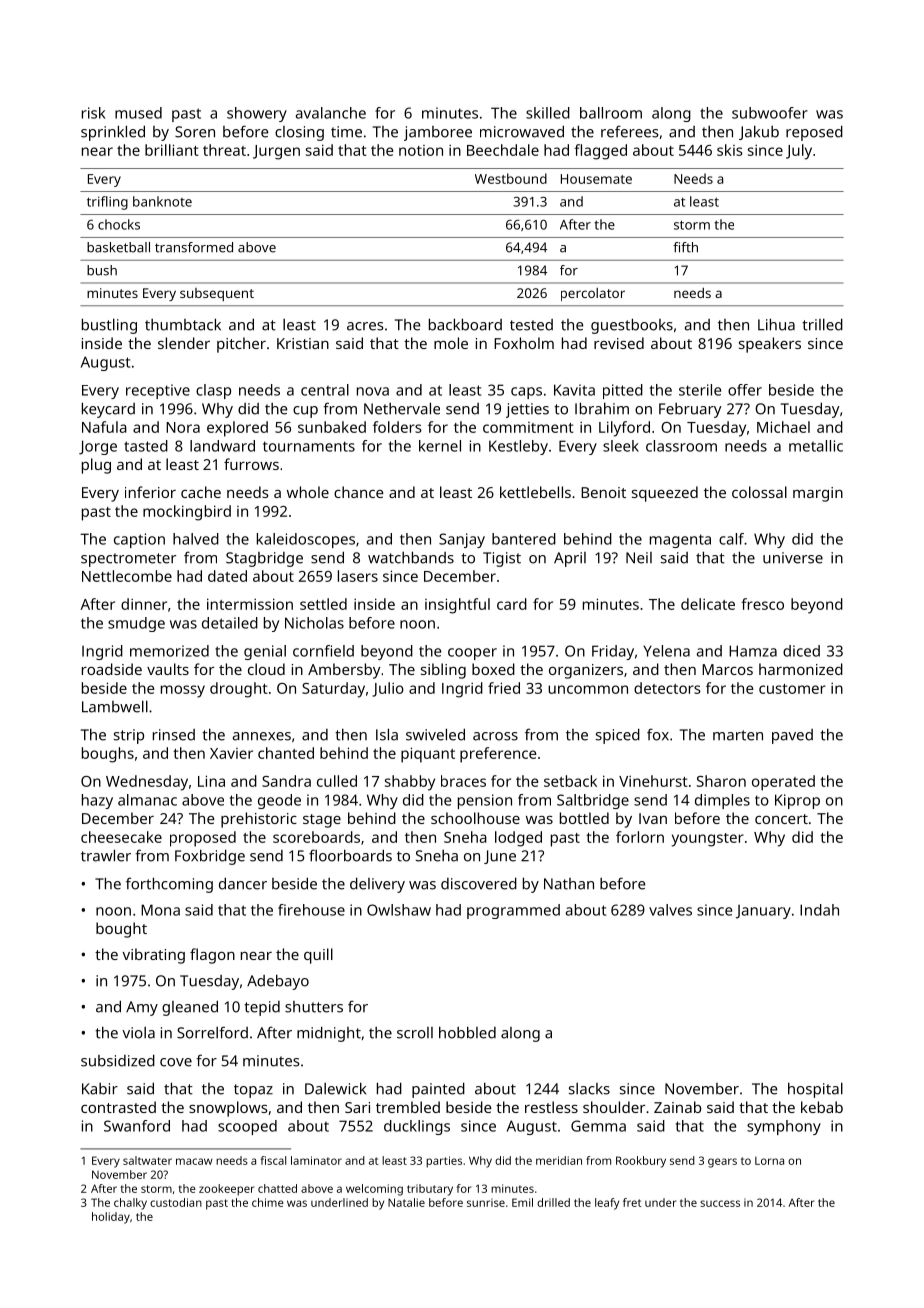 The width and height of the document is (924, 1308). Describe the element at coordinates (475, 818) in the document. I see `schoolhouse` at that location.
